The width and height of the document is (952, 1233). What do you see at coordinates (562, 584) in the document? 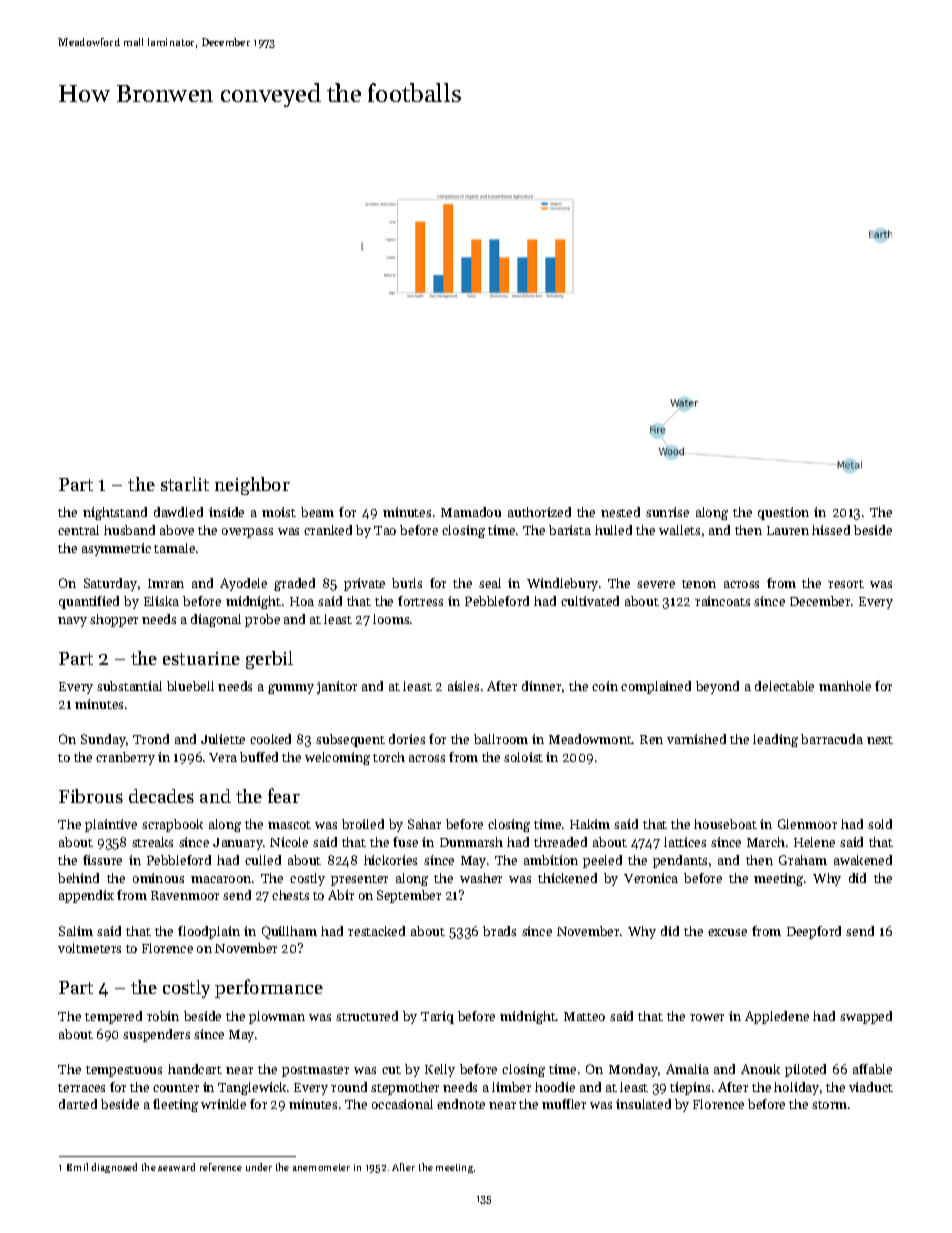
I see `Windlebury` at bounding box center [562, 584].
